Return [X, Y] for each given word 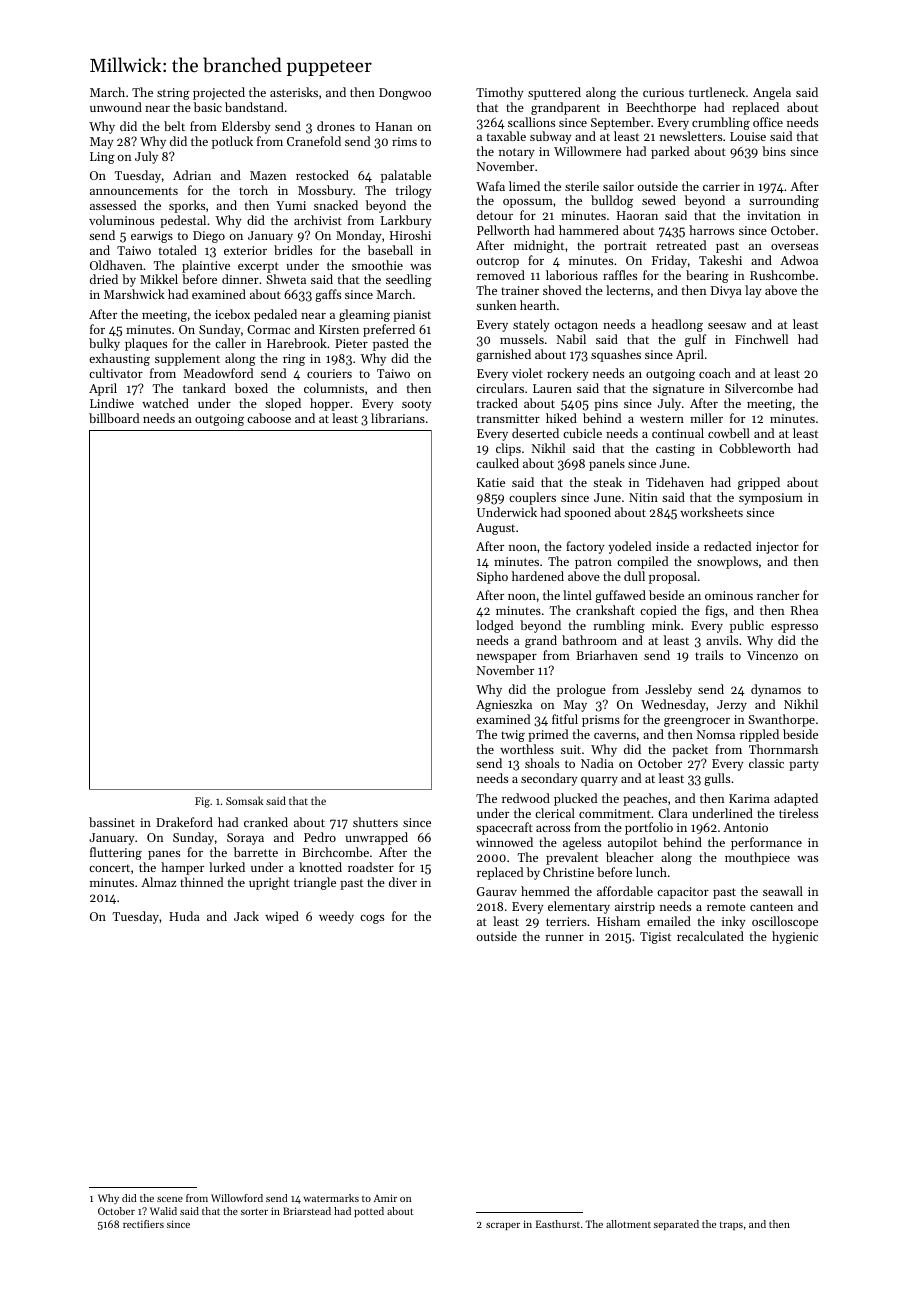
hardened [538, 576]
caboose [269, 418]
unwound [116, 107]
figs [714, 611]
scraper [503, 1226]
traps [731, 1226]
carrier [721, 186]
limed [524, 186]
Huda [184, 916]
